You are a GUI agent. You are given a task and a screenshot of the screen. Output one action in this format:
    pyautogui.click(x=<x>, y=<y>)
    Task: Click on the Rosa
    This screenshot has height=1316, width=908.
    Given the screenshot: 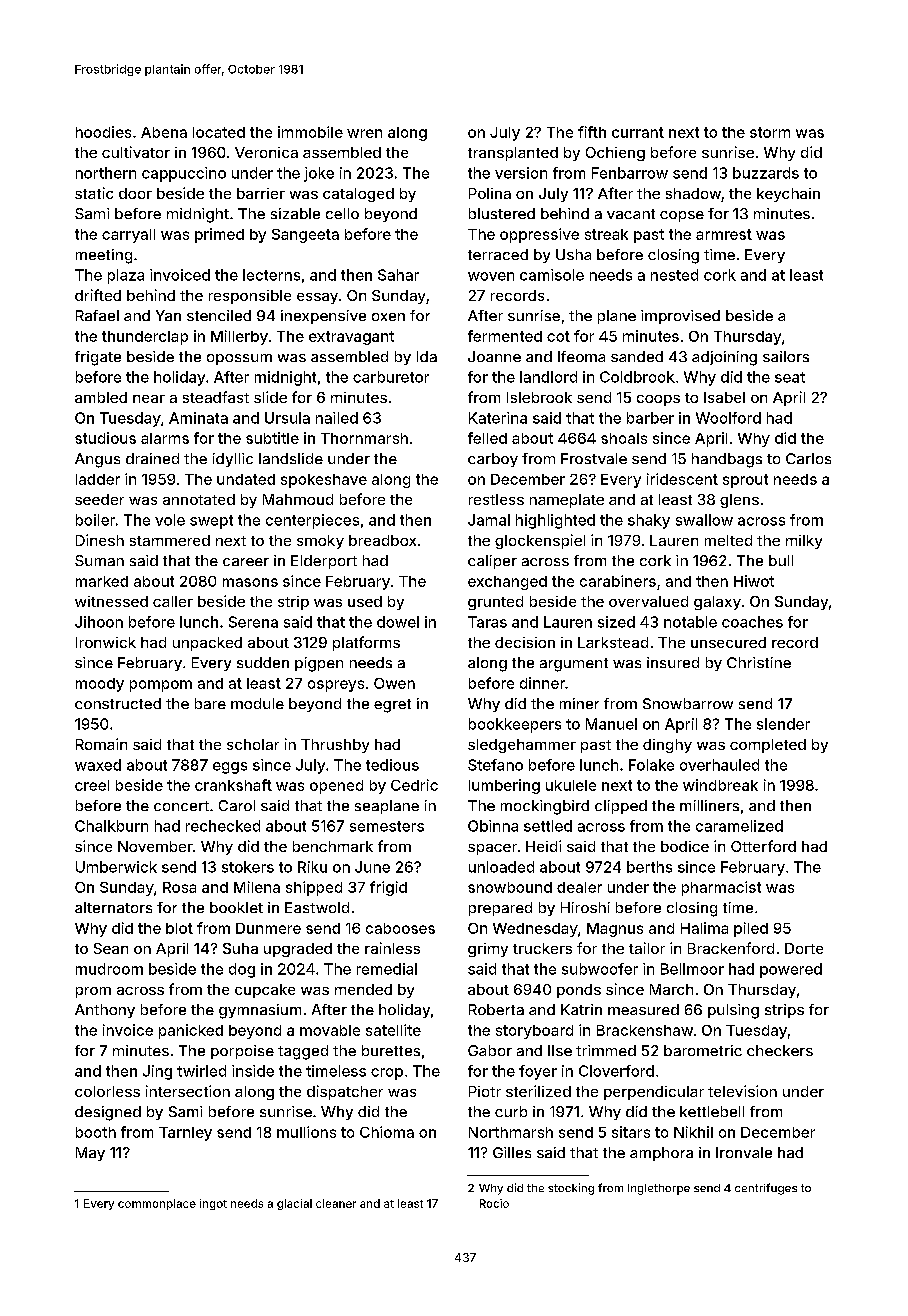 What is the action you would take?
    pyautogui.click(x=179, y=887)
